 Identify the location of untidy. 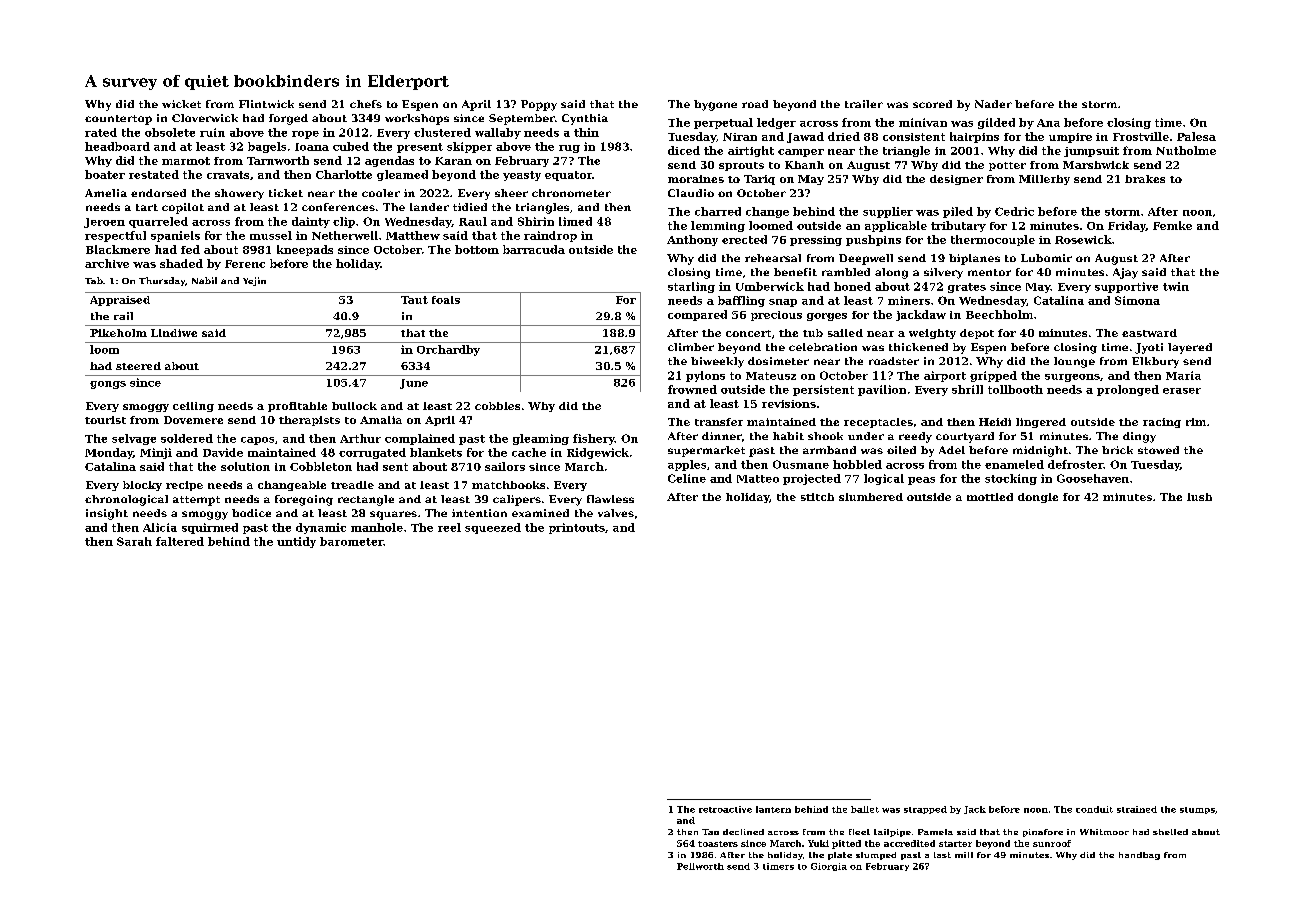
(296, 542).
